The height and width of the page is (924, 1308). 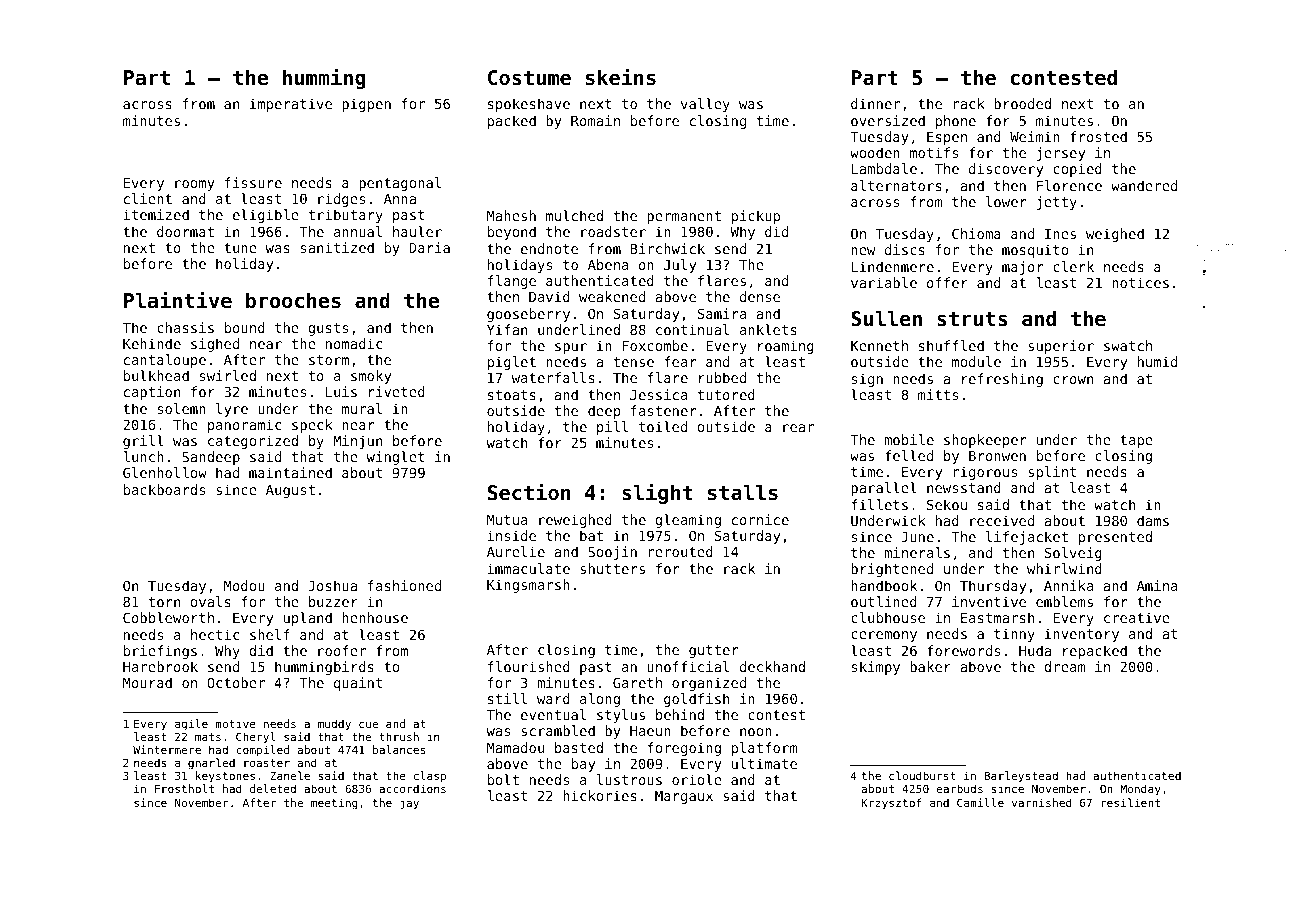 I want to click on superior, so click(x=1061, y=347).
